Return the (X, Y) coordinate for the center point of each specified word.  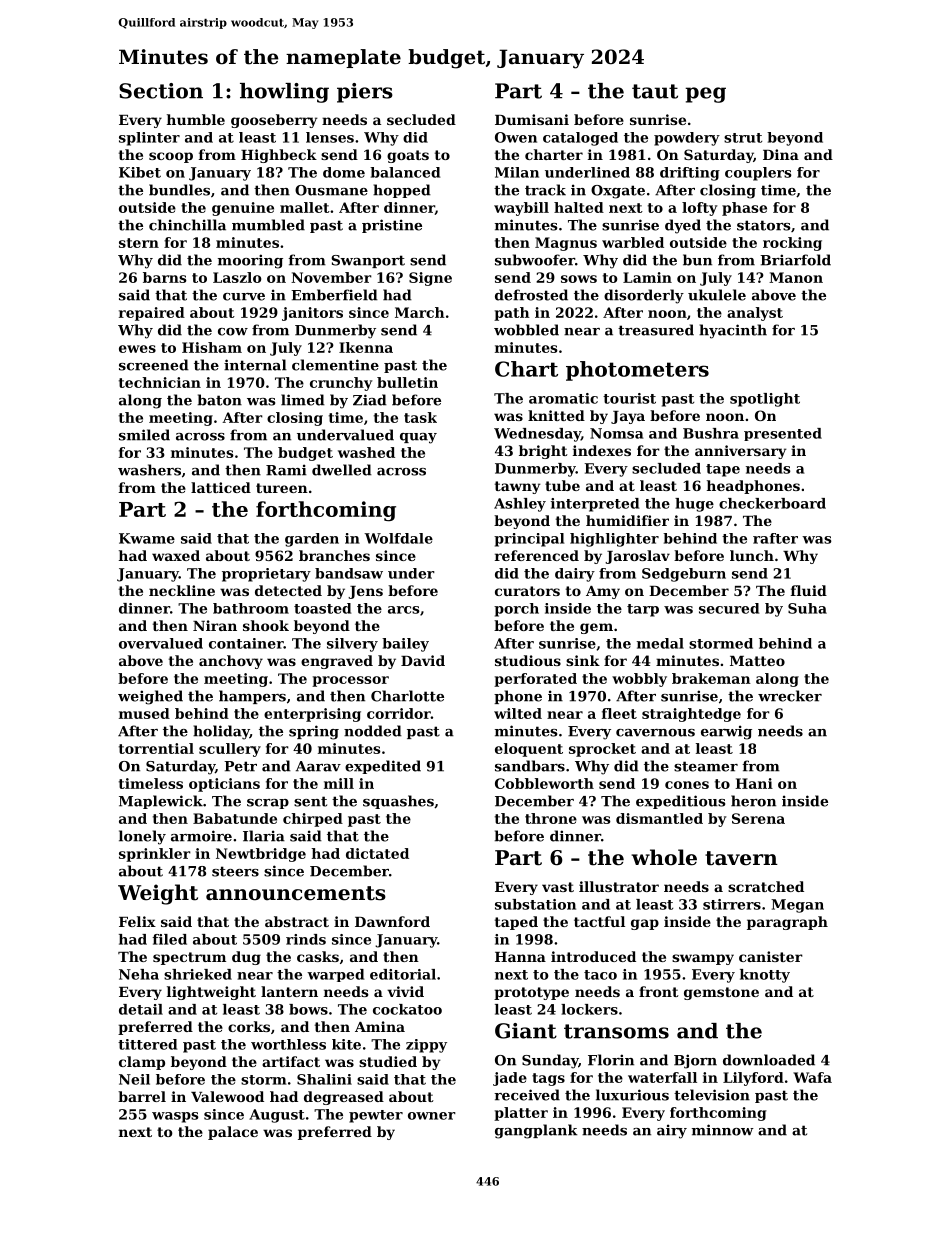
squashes (398, 802)
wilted (518, 713)
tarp (643, 610)
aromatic (563, 398)
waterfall (662, 1077)
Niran (215, 625)
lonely (142, 837)
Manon (796, 277)
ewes (137, 349)
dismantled (659, 818)
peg (705, 95)
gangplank (536, 1131)
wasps (175, 1117)
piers (365, 93)
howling (284, 93)
